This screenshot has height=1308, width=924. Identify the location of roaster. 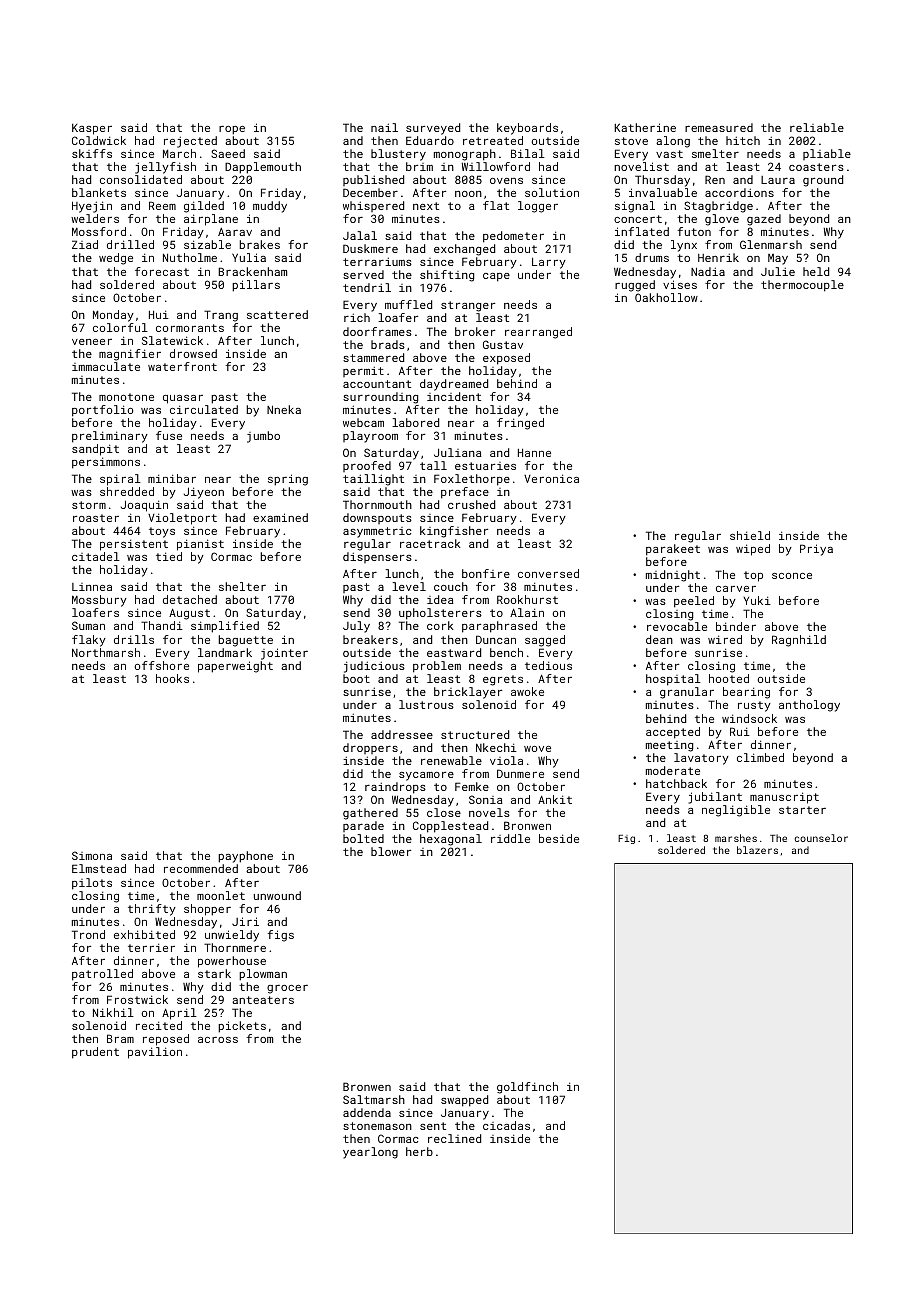
(96, 518).
